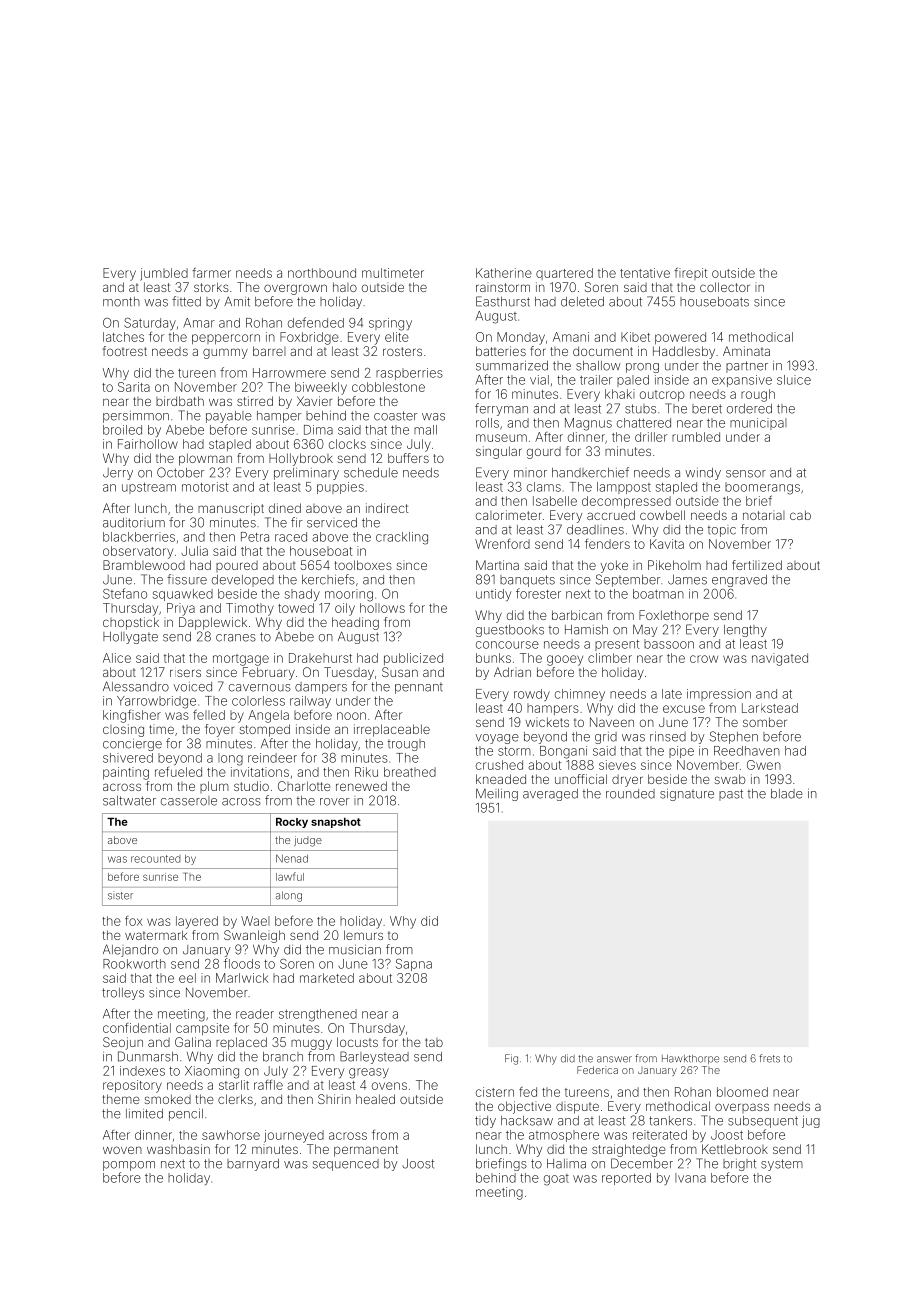 The image size is (924, 1308). I want to click on indirect, so click(387, 508).
